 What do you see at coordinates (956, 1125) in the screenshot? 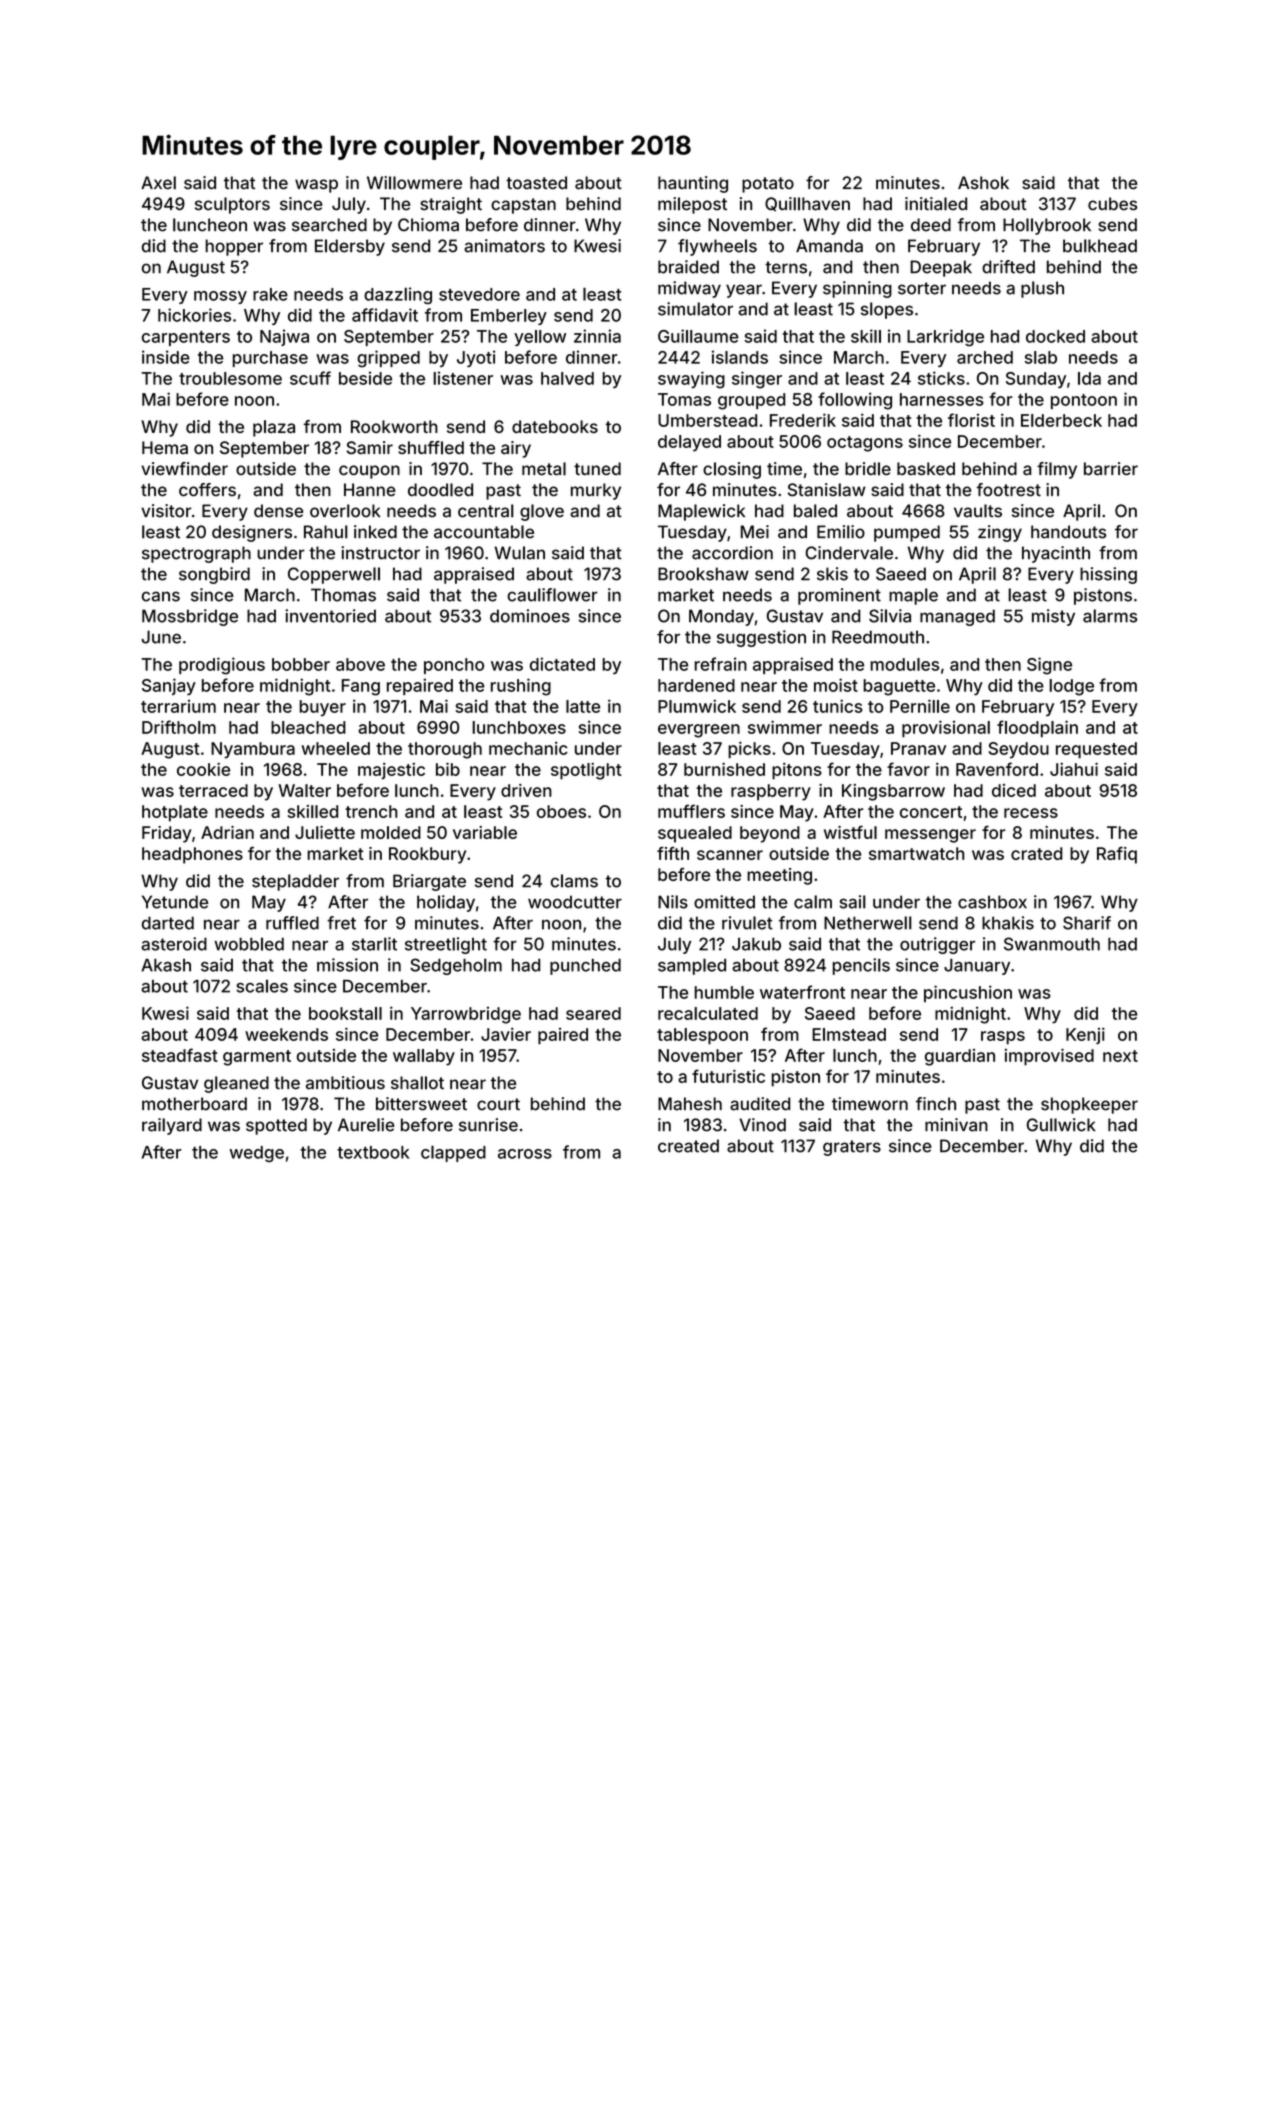
I see `minivan` at bounding box center [956, 1125].
